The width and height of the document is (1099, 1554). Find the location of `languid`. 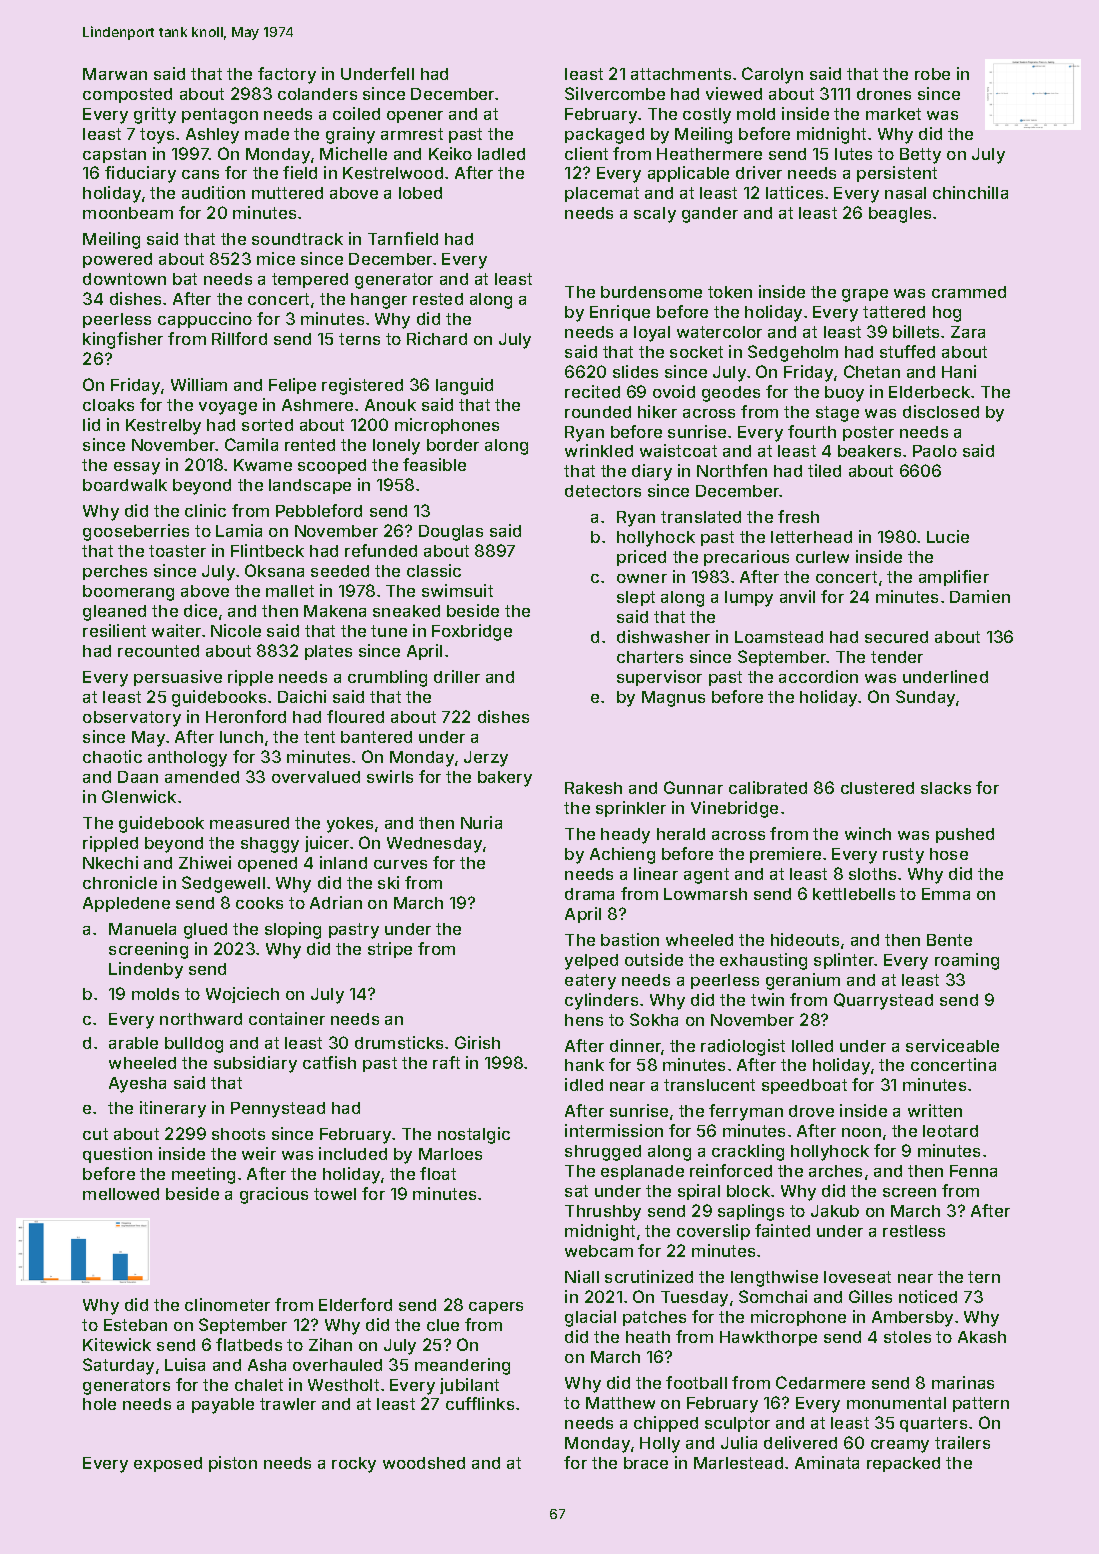

languid is located at coordinates (464, 386).
